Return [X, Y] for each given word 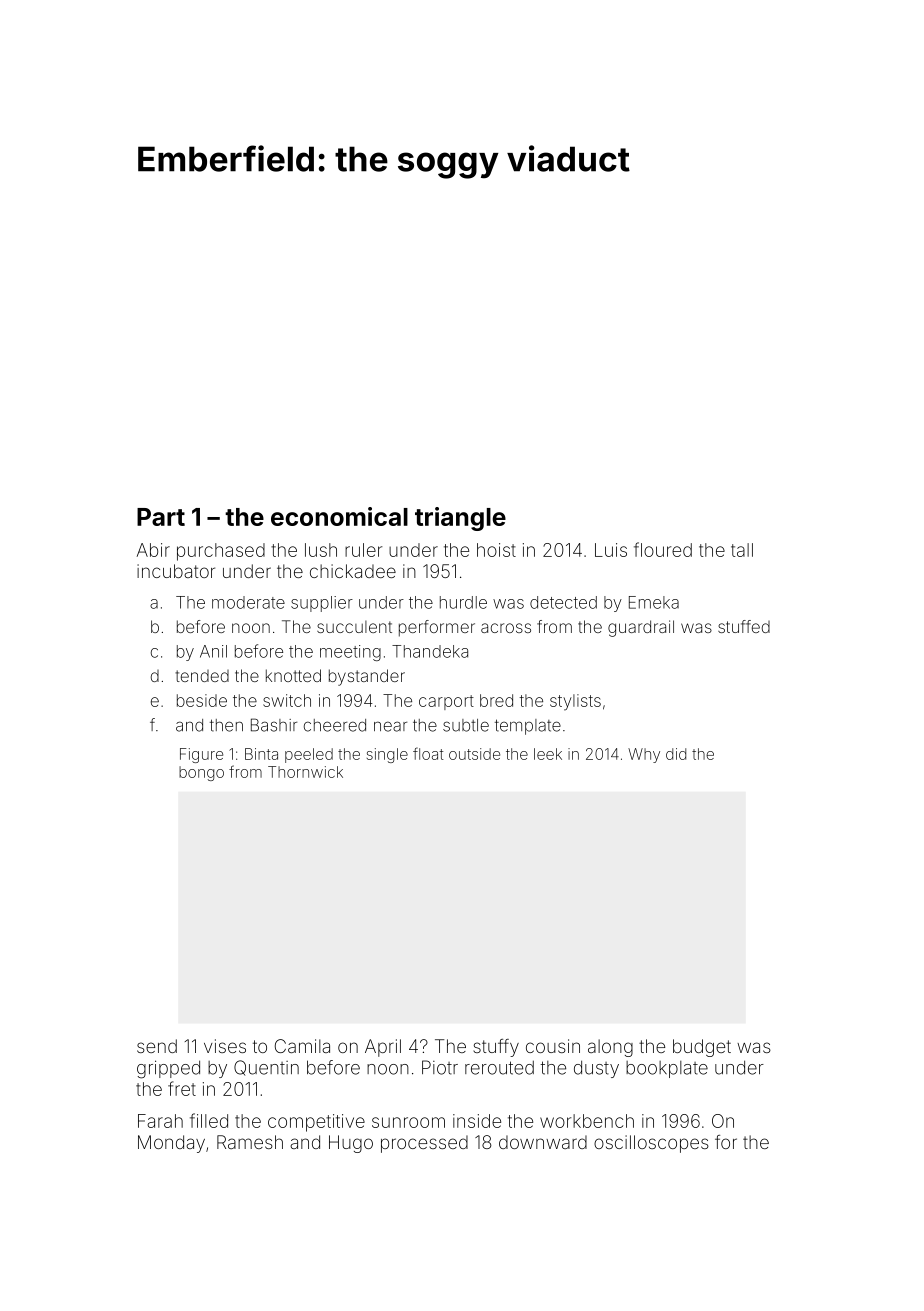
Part [161, 517]
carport [446, 702]
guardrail [641, 628]
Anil [213, 651]
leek [548, 754]
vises [225, 1046]
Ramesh [250, 1142]
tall [742, 550]
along [610, 1048]
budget [702, 1048]
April [383, 1048]
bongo [201, 773]
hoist [496, 550]
